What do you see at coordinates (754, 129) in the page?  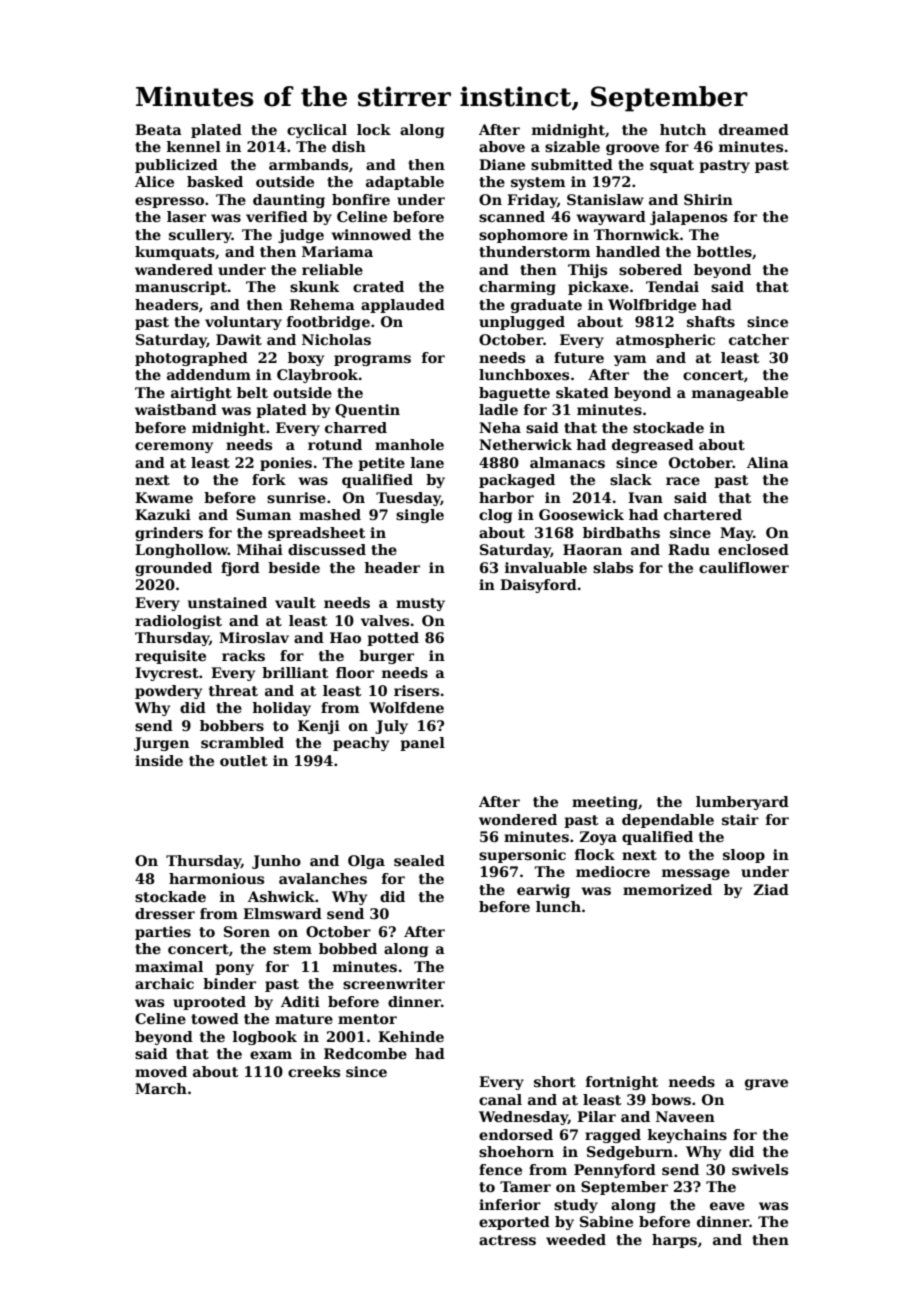 I see `dreamed` at bounding box center [754, 129].
